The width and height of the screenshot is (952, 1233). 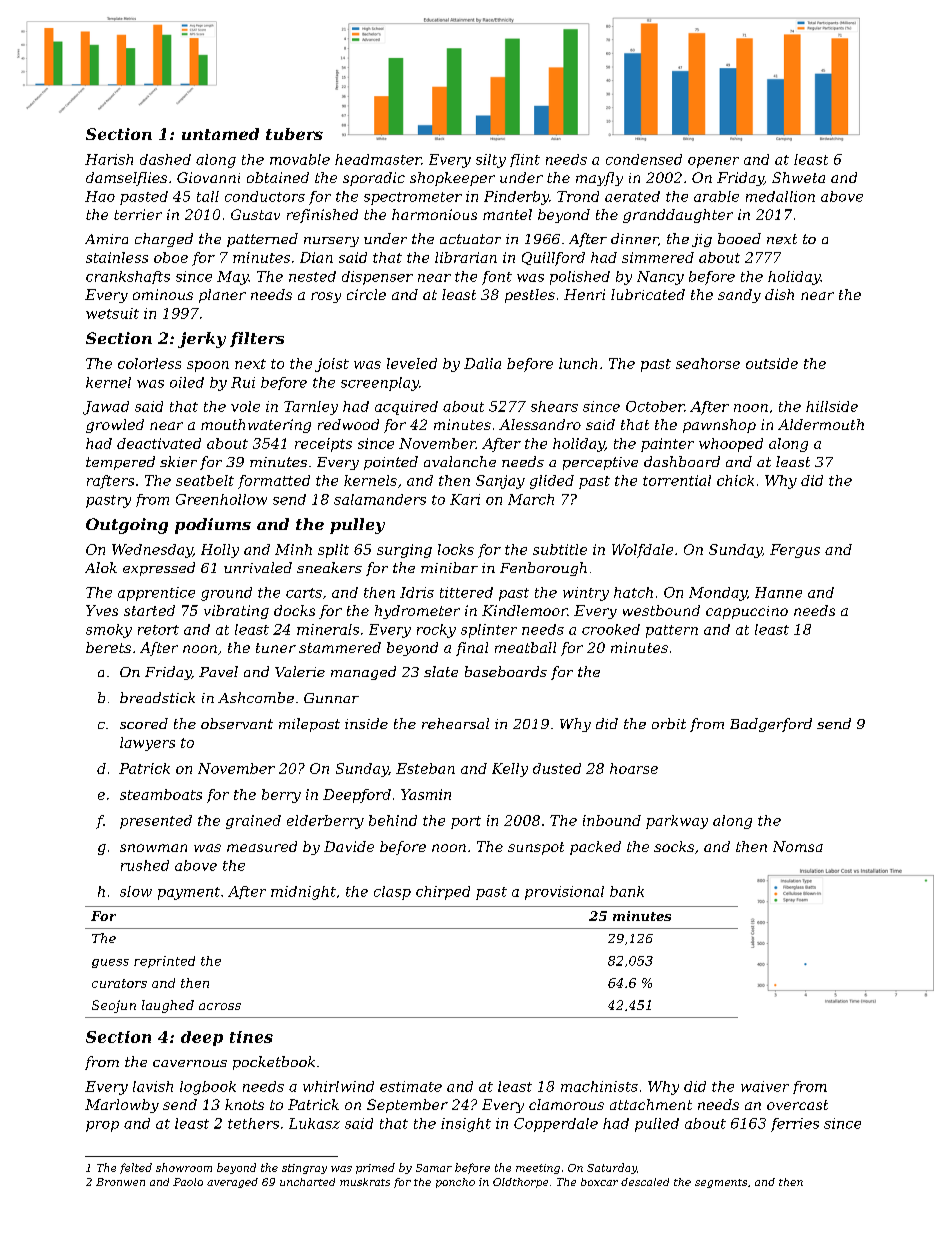 What do you see at coordinates (455, 1183) in the screenshot?
I see `poncho` at bounding box center [455, 1183].
